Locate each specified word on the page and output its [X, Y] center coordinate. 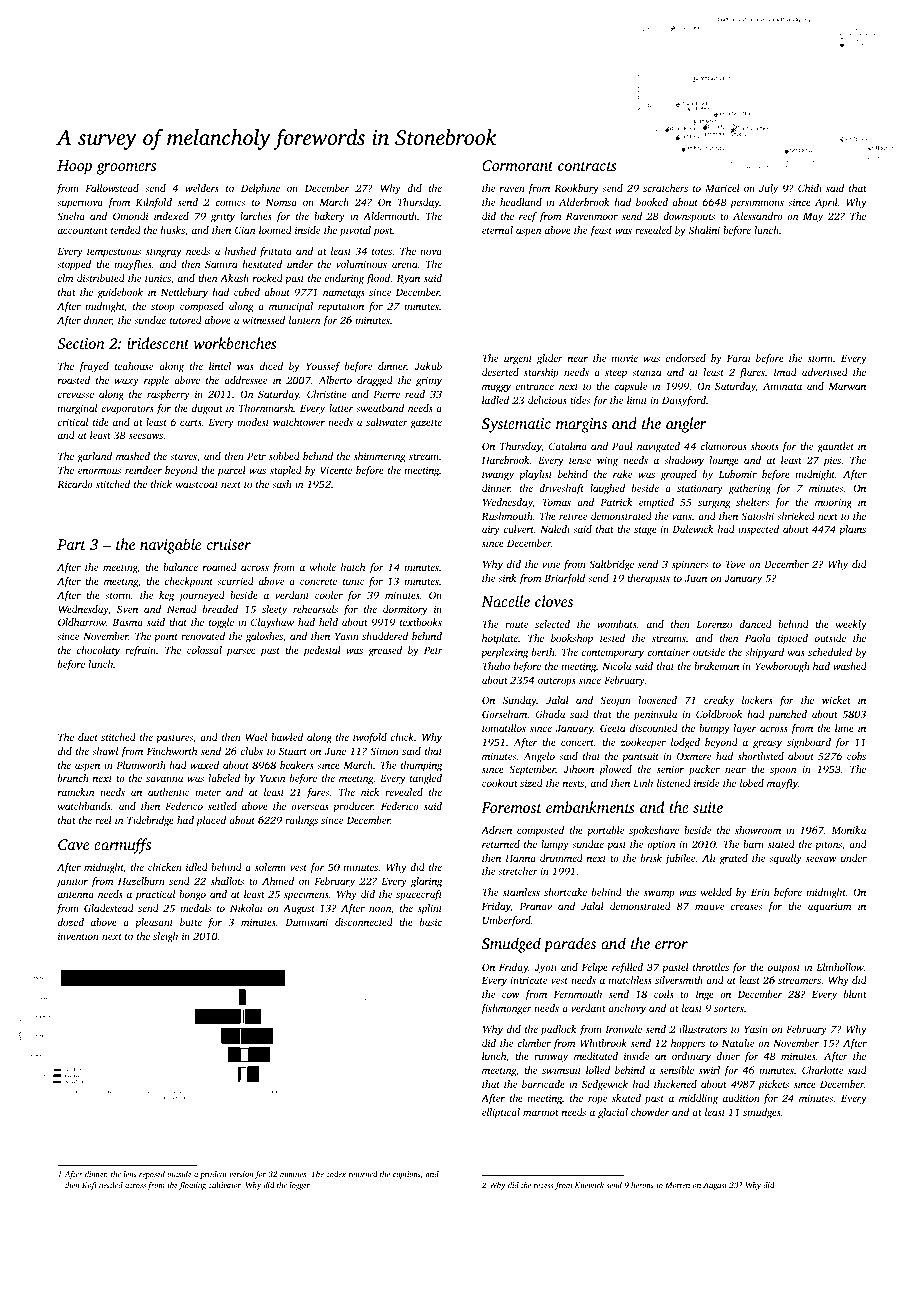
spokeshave [654, 831]
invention [78, 936]
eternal [497, 230]
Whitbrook [603, 1043]
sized [531, 783]
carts [191, 423]
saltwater [387, 422]
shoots [765, 446]
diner [728, 1056]
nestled [111, 1185]
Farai [739, 358]
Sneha [71, 216]
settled [222, 806]
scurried [235, 581]
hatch [353, 567]
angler [686, 425]
